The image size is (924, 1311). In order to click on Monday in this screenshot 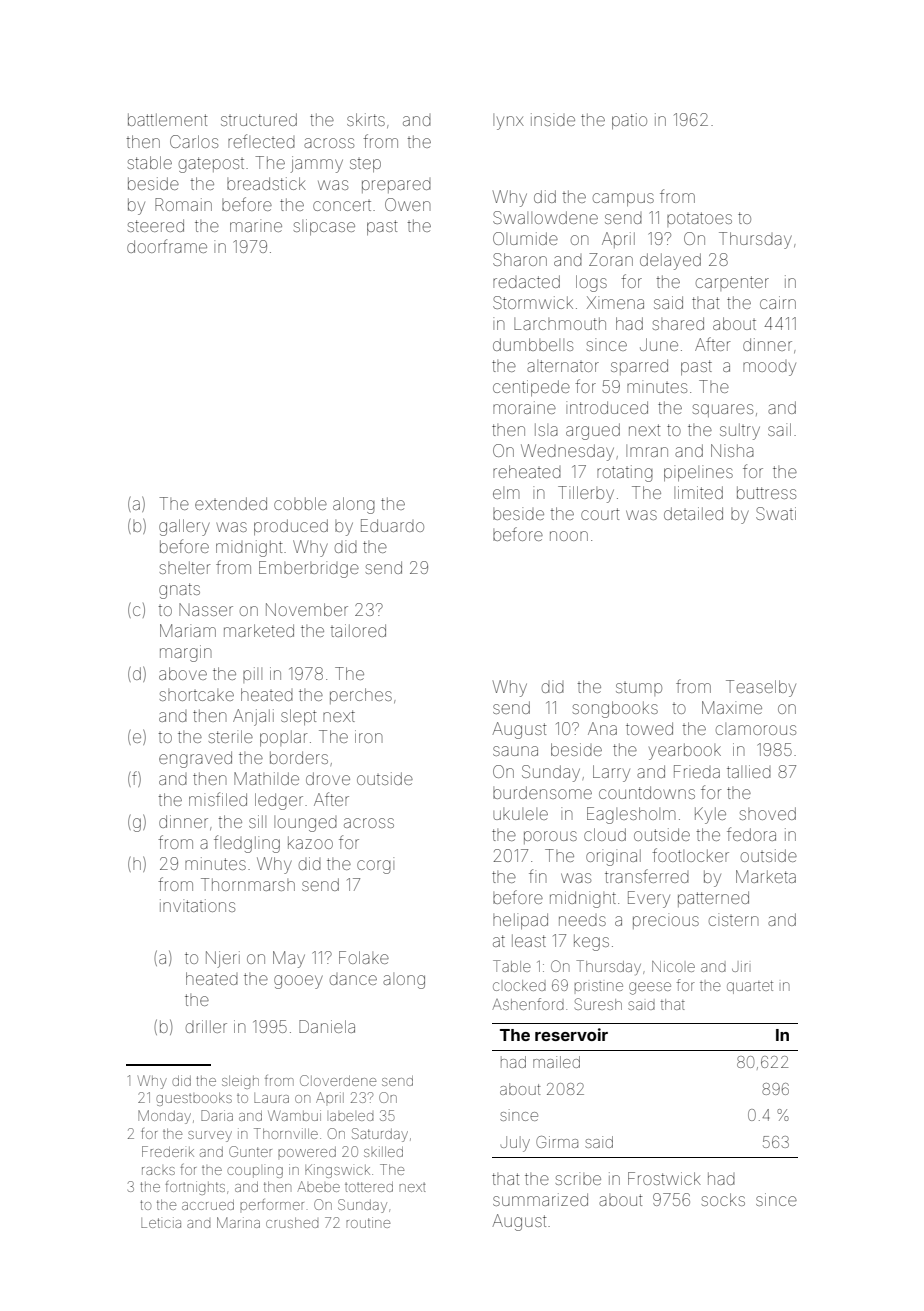, I will do `click(164, 1117)`.
